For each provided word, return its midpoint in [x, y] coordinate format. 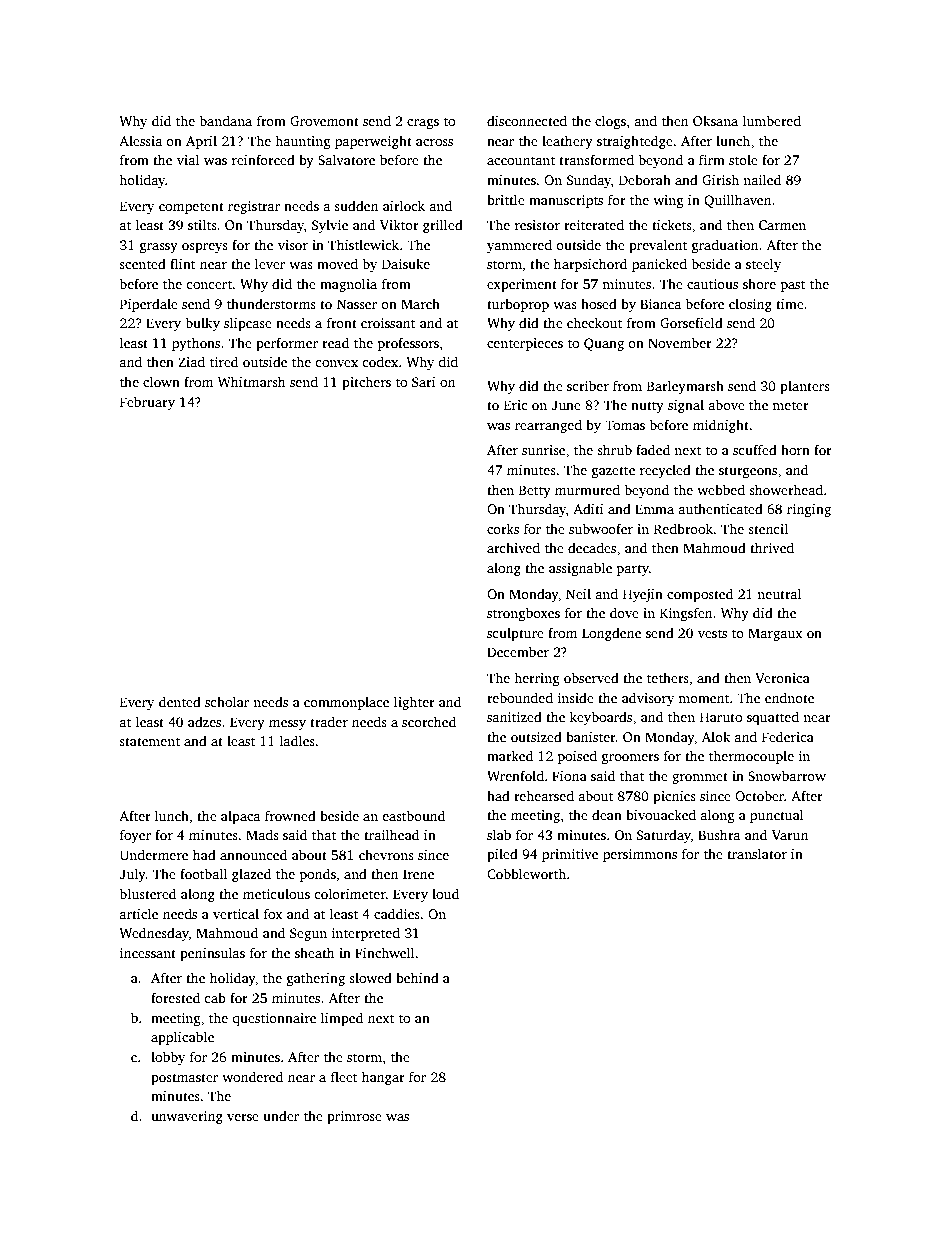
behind [417, 977]
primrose [354, 1117]
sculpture [515, 634]
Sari [424, 382]
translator [757, 853]
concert [209, 284]
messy [287, 725]
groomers [630, 759]
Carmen [782, 225]
